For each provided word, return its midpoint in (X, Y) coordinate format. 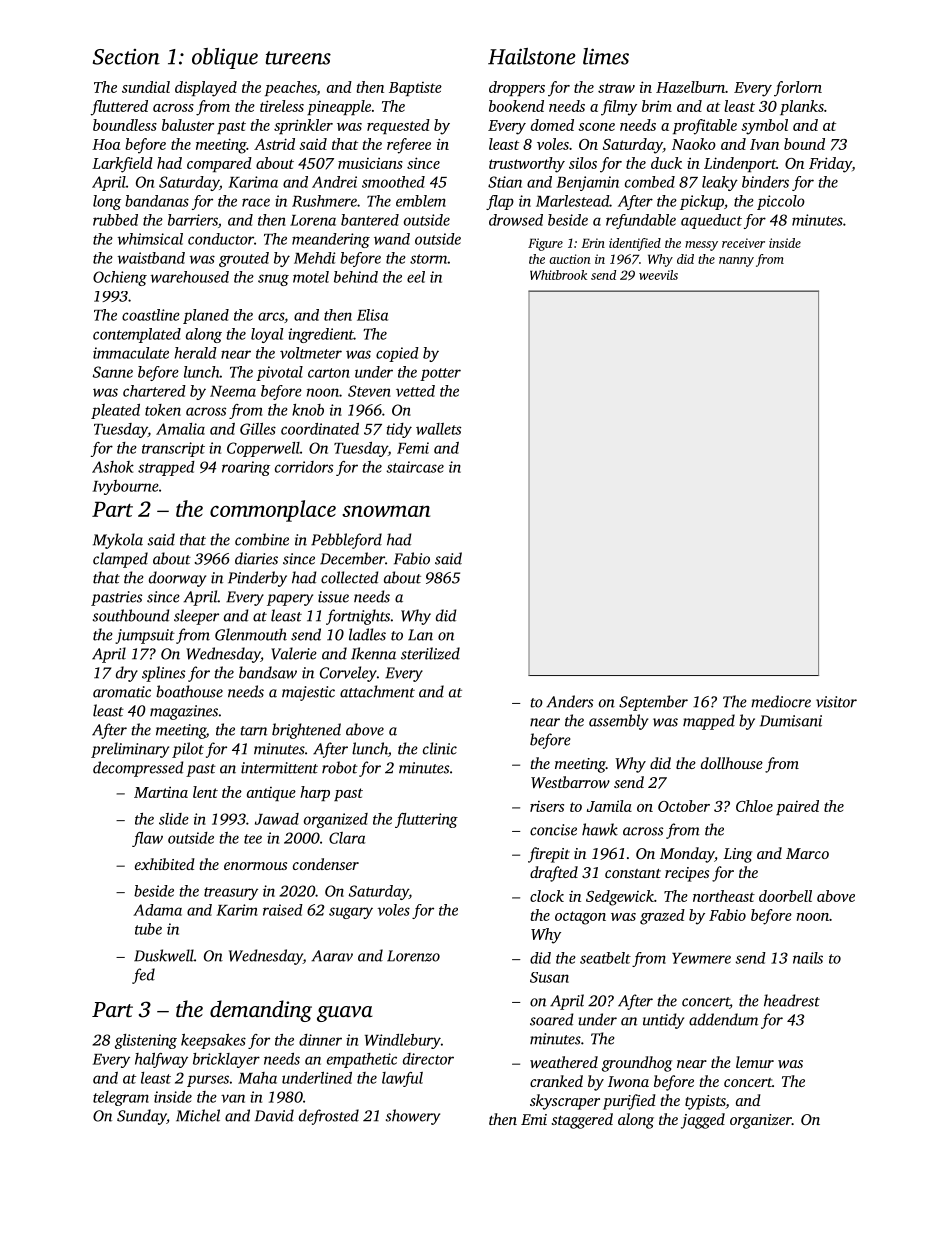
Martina (161, 792)
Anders (569, 701)
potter (440, 374)
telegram (121, 1098)
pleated (115, 411)
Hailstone (532, 56)
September (653, 703)
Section (126, 57)
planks (802, 107)
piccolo (781, 202)
